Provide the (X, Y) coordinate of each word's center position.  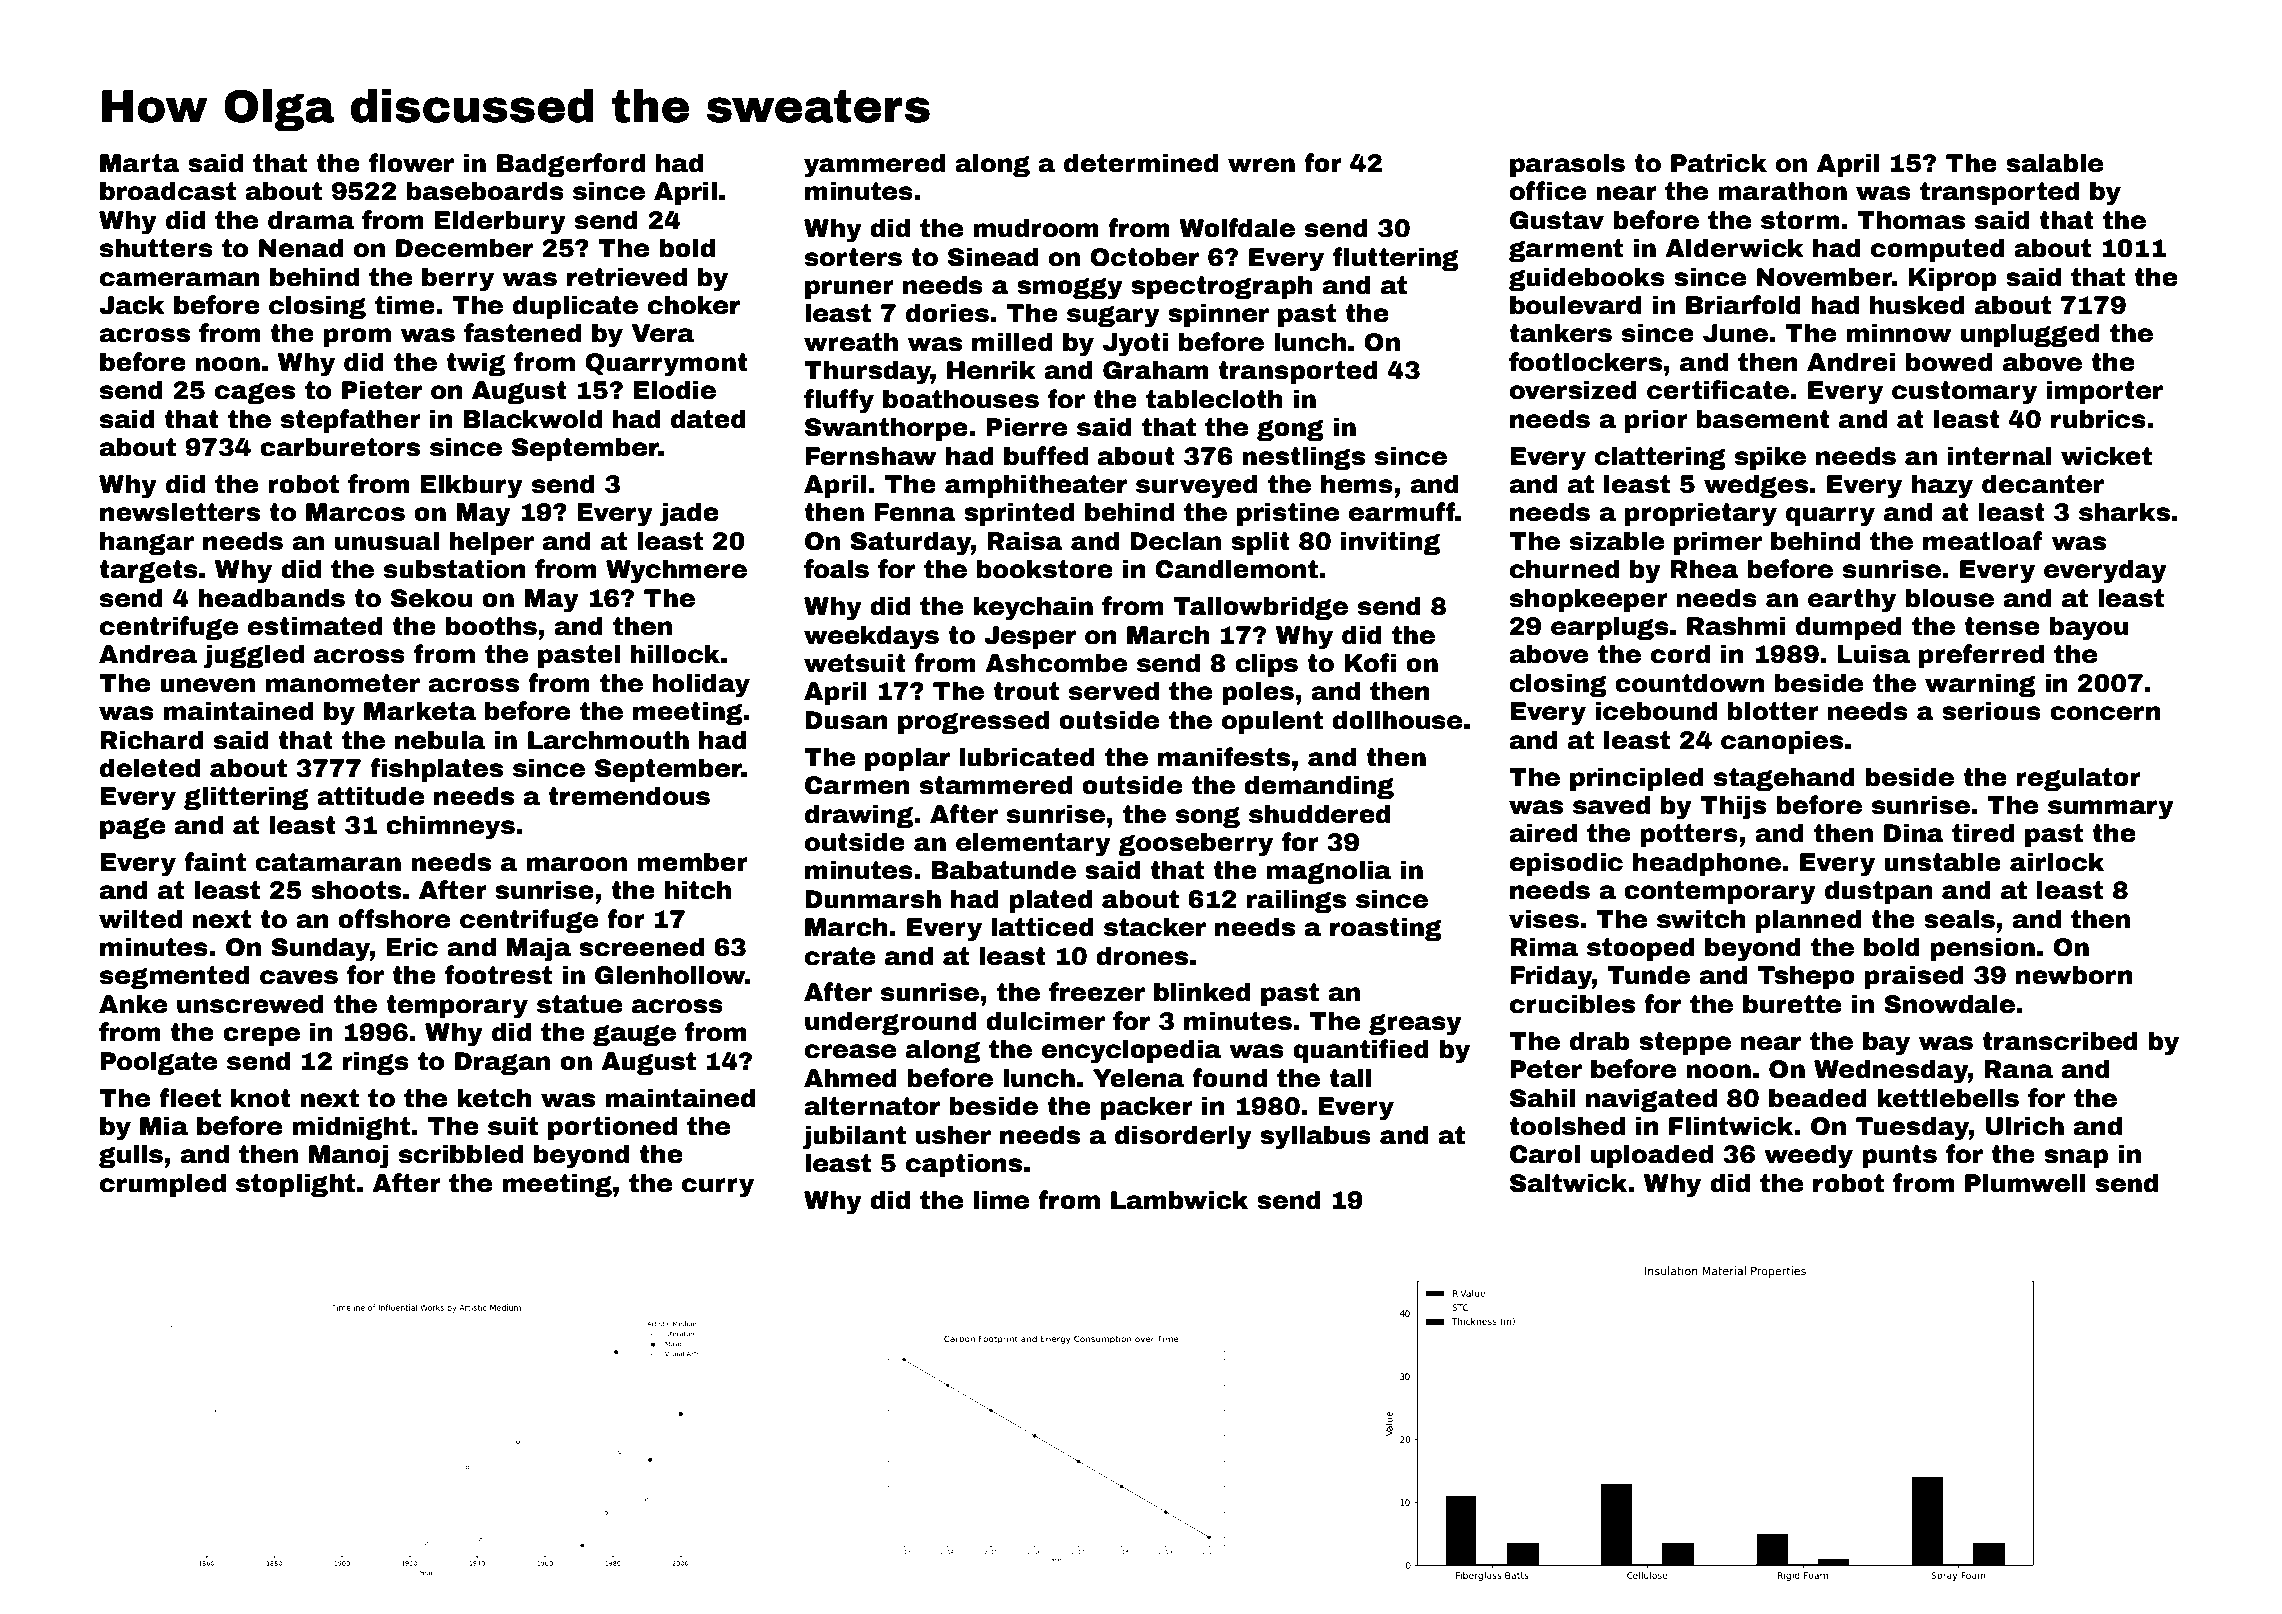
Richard (151, 740)
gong (1290, 430)
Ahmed (850, 1078)
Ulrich (2024, 1126)
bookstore (1045, 569)
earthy (1852, 600)
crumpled (163, 1185)
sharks (2124, 512)
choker (694, 305)
